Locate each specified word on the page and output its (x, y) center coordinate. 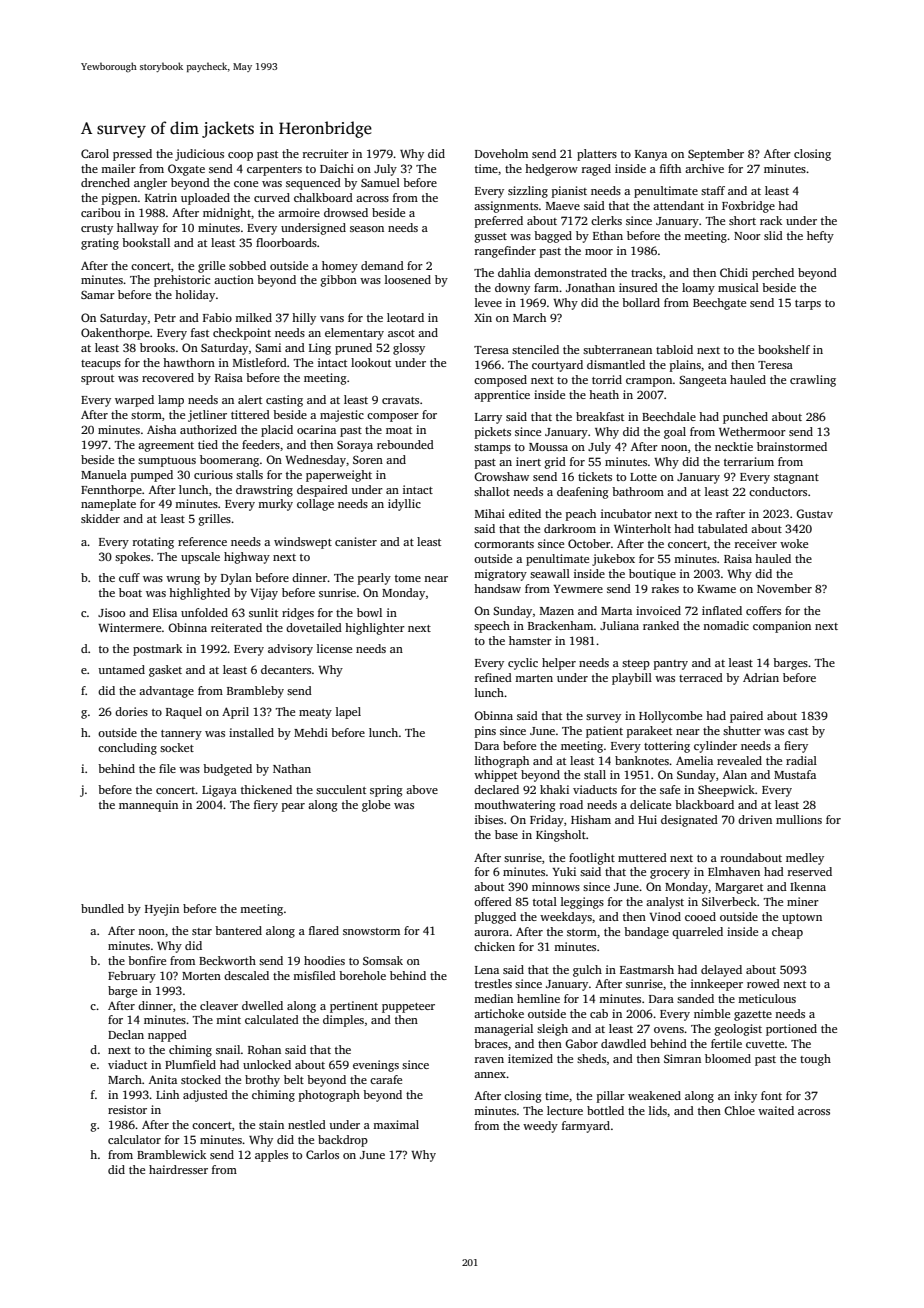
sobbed (247, 265)
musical (738, 287)
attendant (678, 205)
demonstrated (570, 272)
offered (493, 901)
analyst (665, 903)
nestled (307, 1124)
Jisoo (111, 612)
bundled (102, 908)
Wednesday (315, 461)
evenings (376, 1066)
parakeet (649, 732)
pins (485, 732)
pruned (353, 349)
